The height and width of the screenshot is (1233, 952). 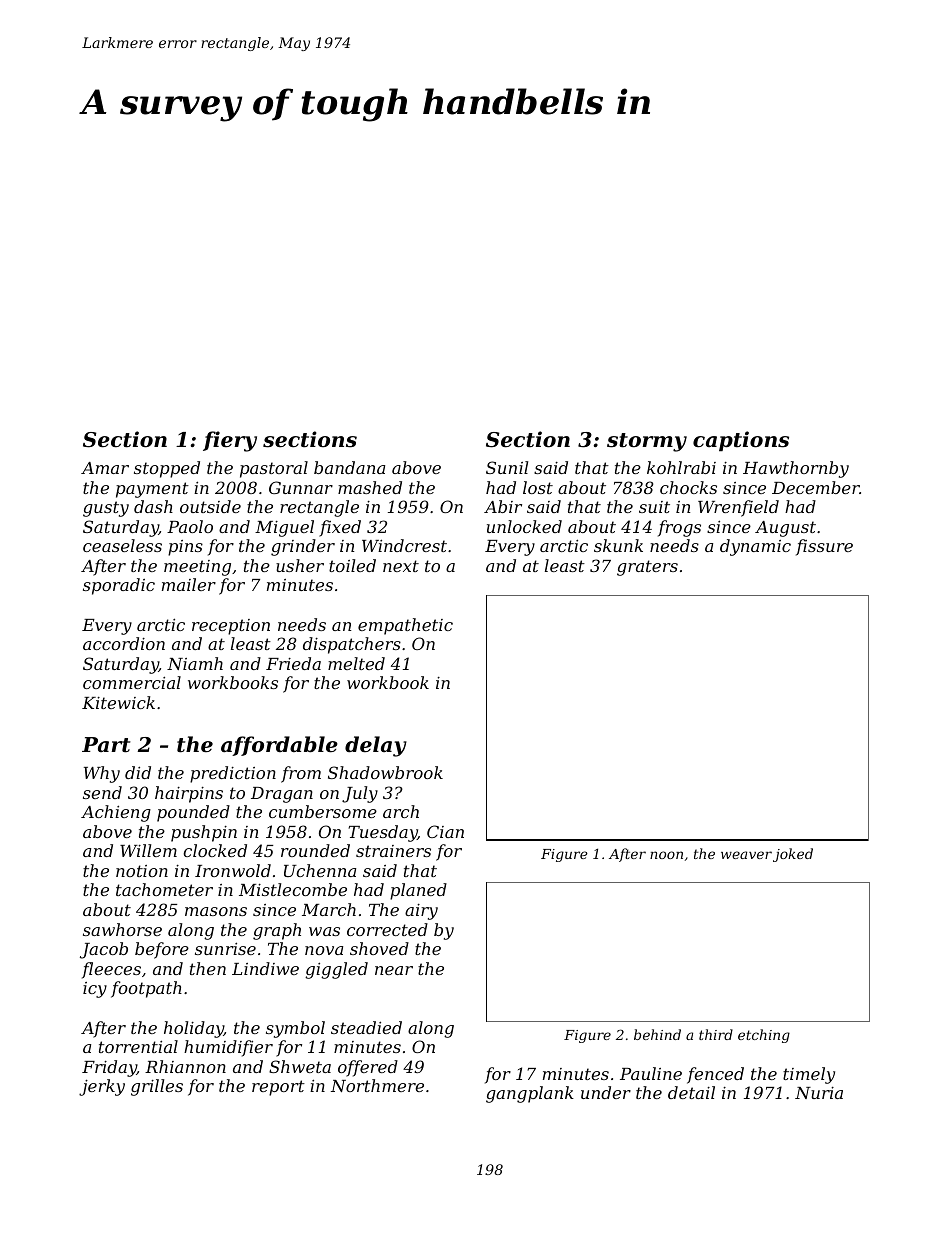 I want to click on gangplank, so click(x=530, y=1094).
